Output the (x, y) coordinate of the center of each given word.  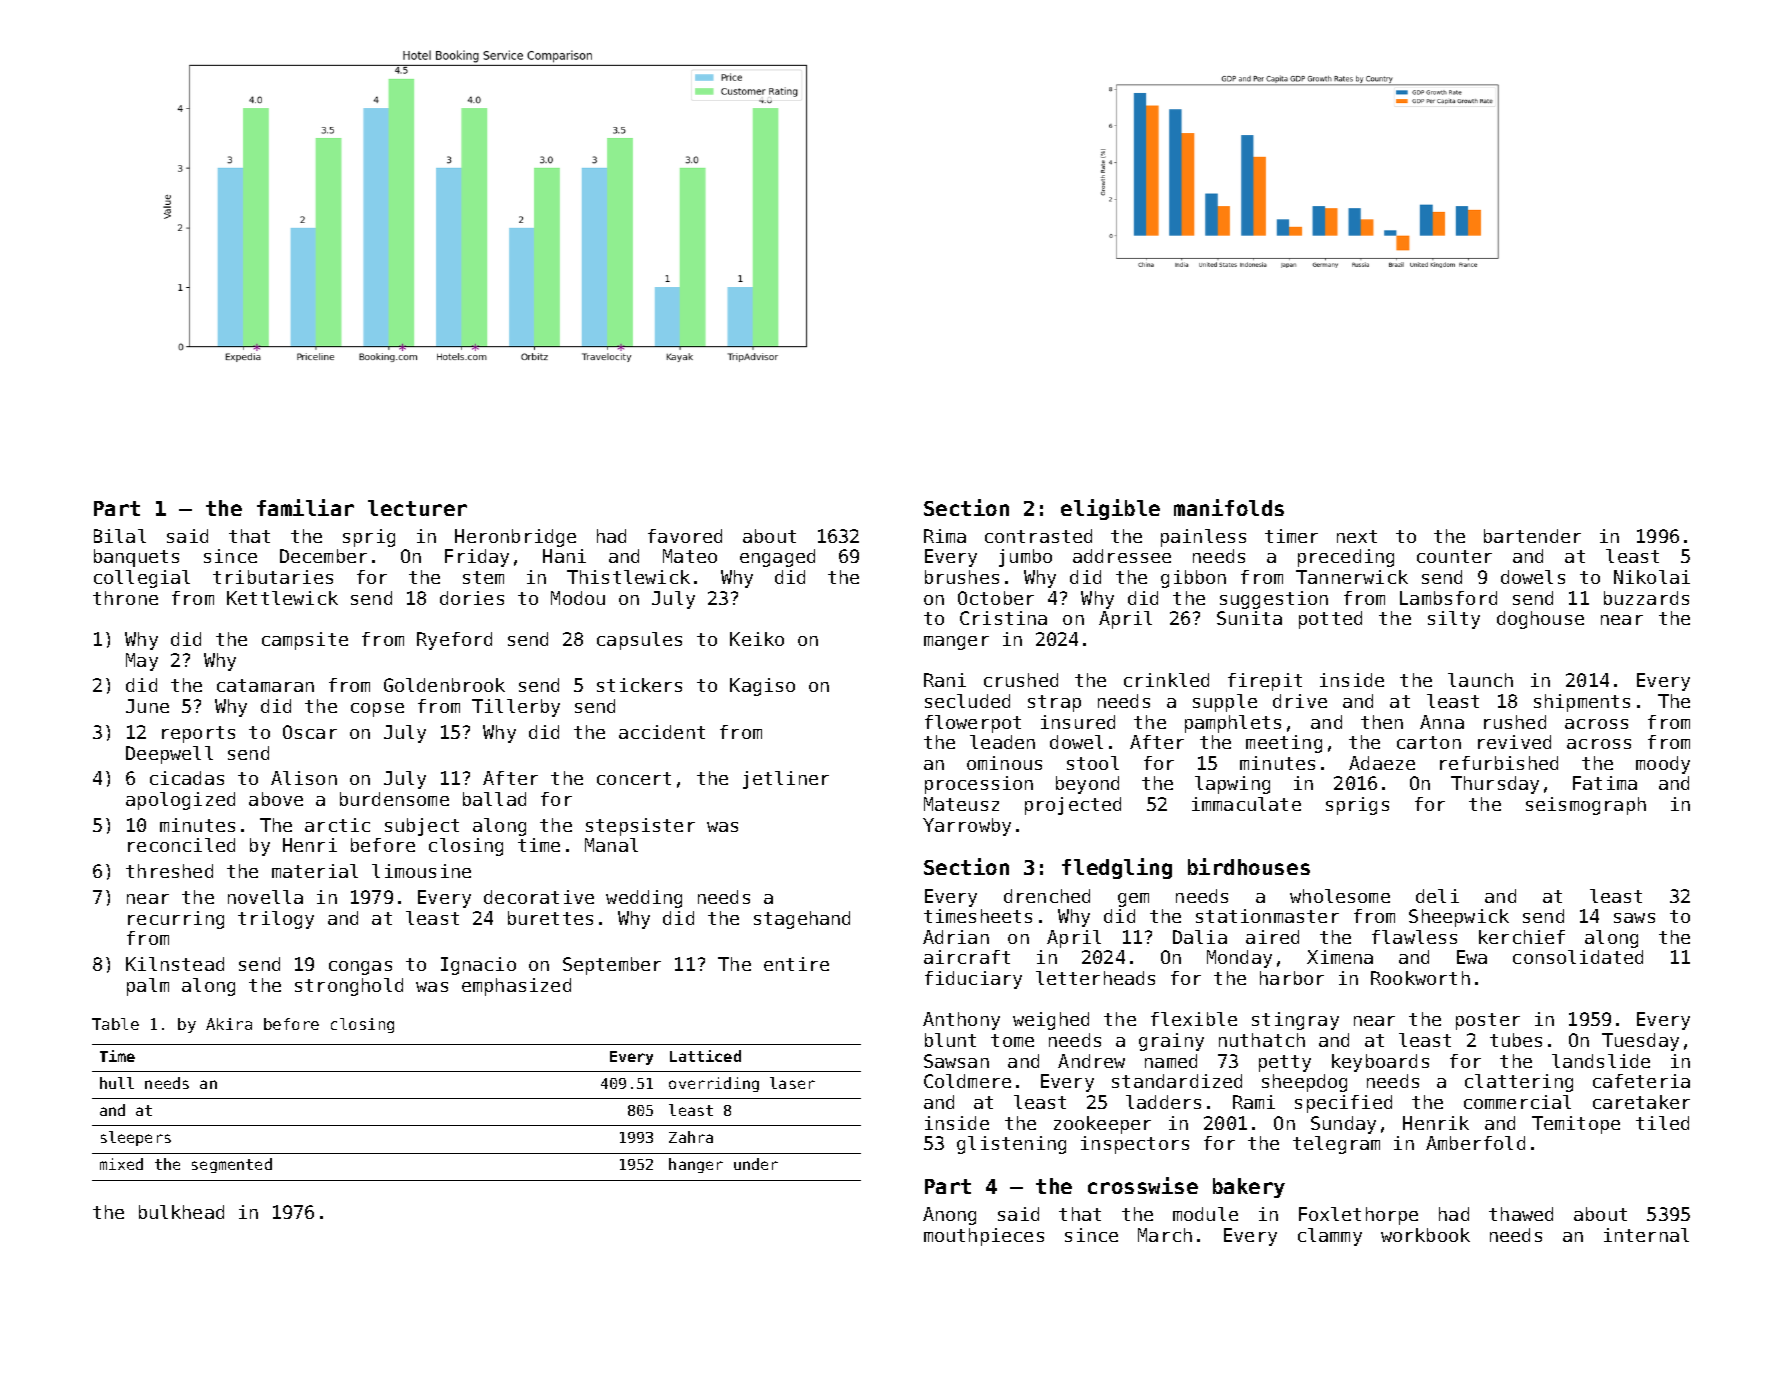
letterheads (1095, 978)
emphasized (516, 987)
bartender (1532, 536)
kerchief (1522, 937)
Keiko (757, 639)
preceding (1346, 558)
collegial (142, 579)
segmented (232, 1165)
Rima (945, 536)
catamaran (265, 685)
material (315, 871)
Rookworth (1420, 978)
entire (796, 964)
